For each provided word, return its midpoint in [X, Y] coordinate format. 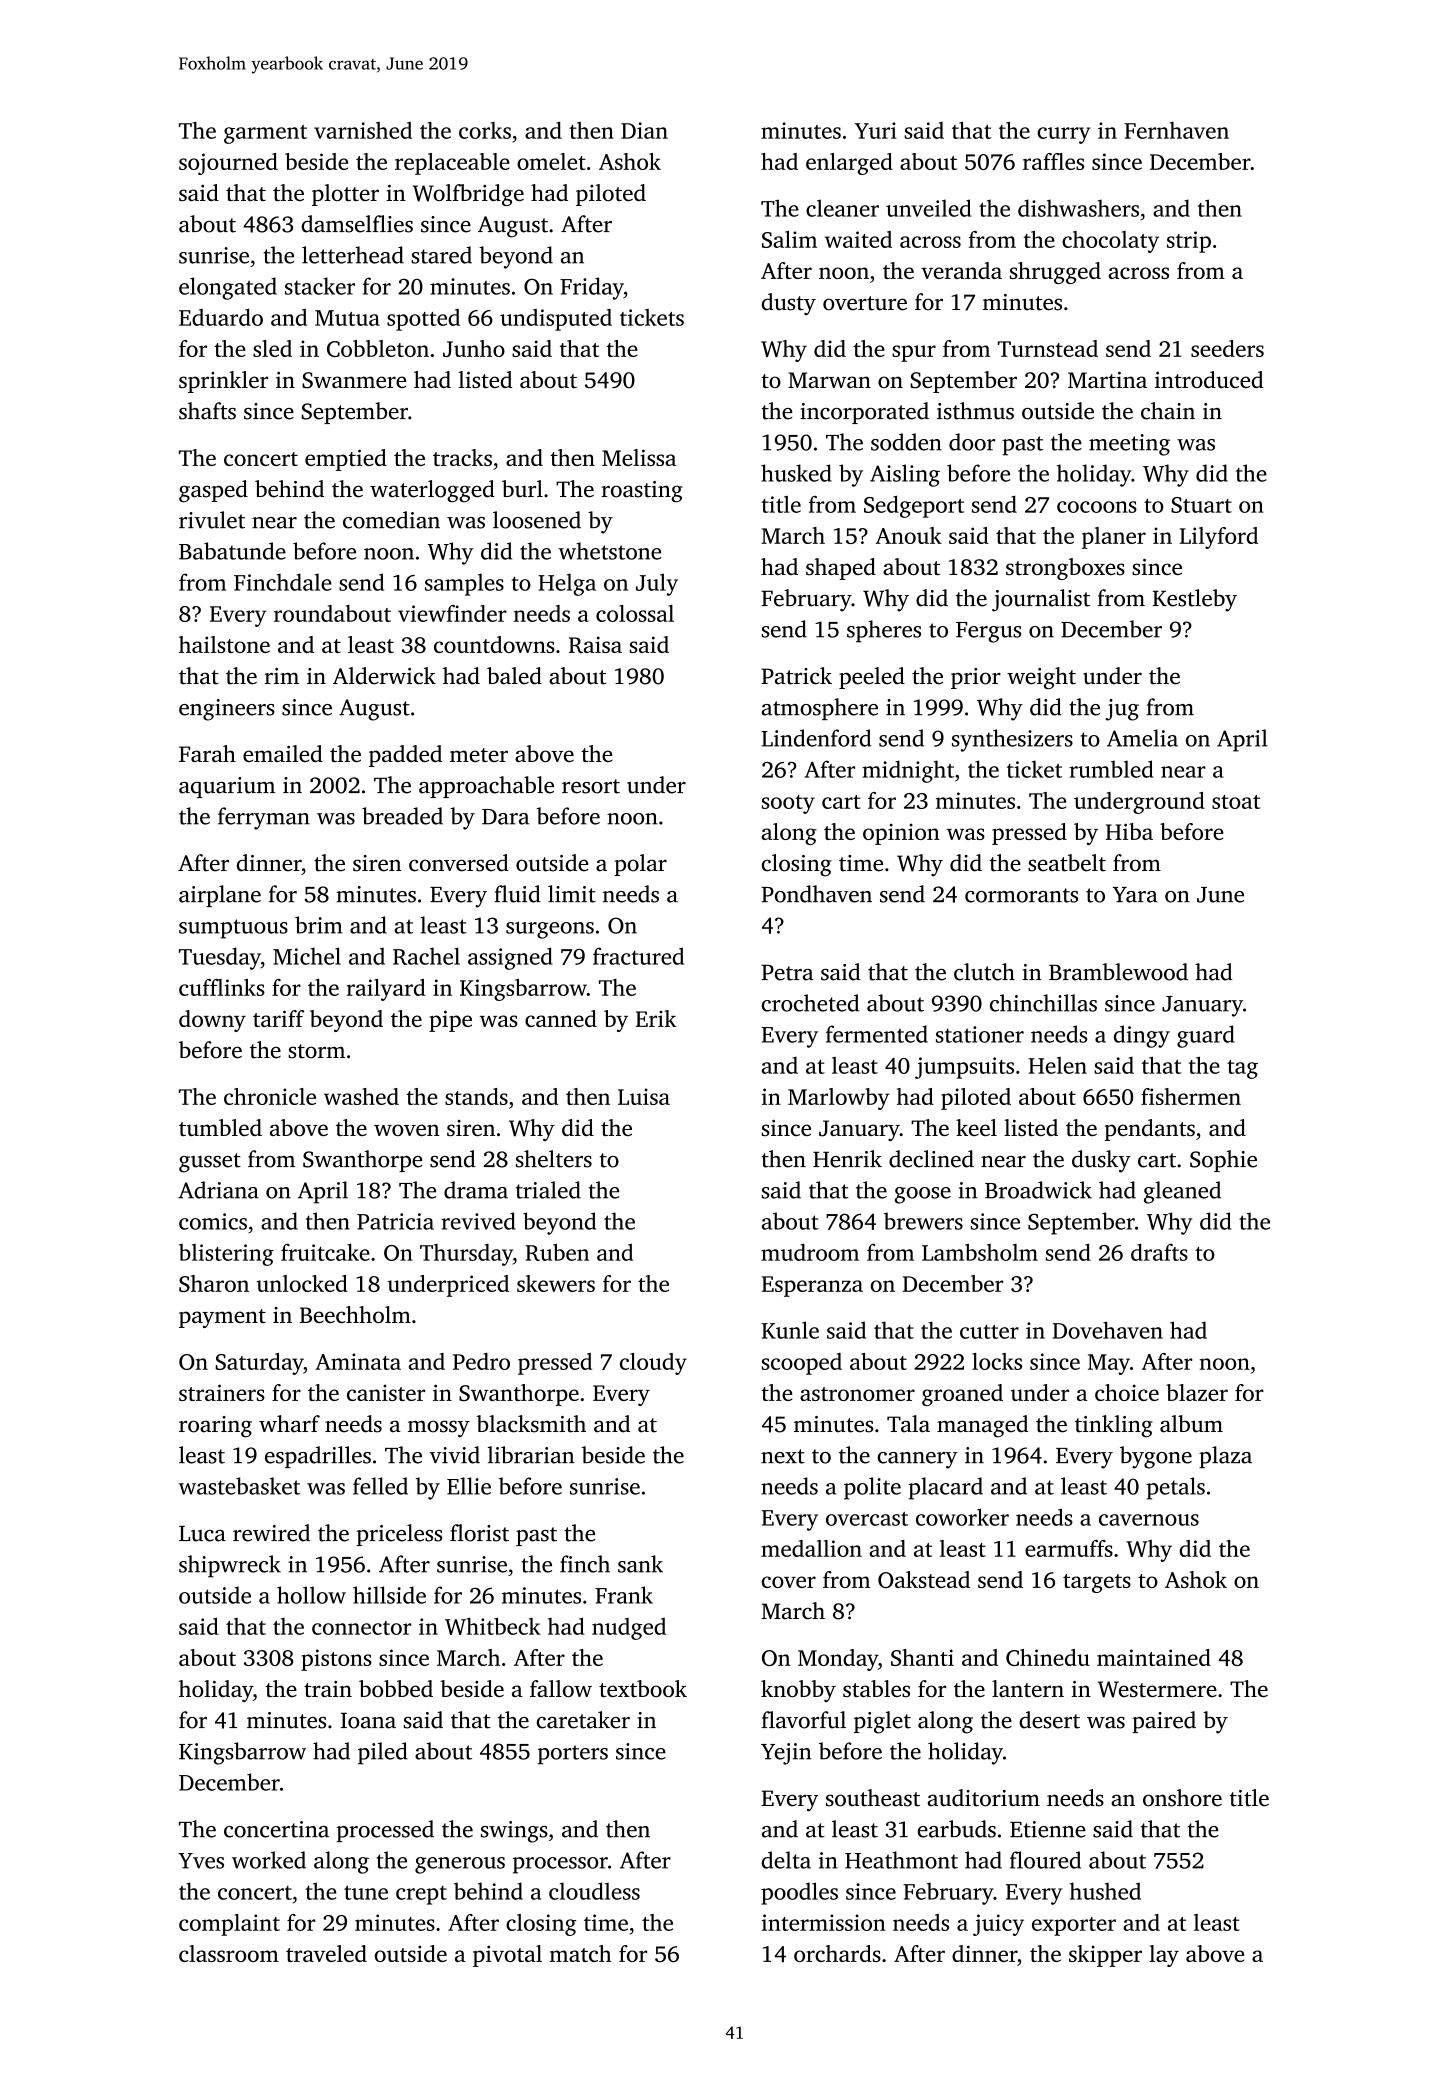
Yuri [876, 130]
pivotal [507, 1956]
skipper [1105, 1956]
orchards [837, 1953]
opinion [901, 834]
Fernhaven [1176, 130]
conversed [459, 863]
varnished [363, 130]
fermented [877, 1034]
